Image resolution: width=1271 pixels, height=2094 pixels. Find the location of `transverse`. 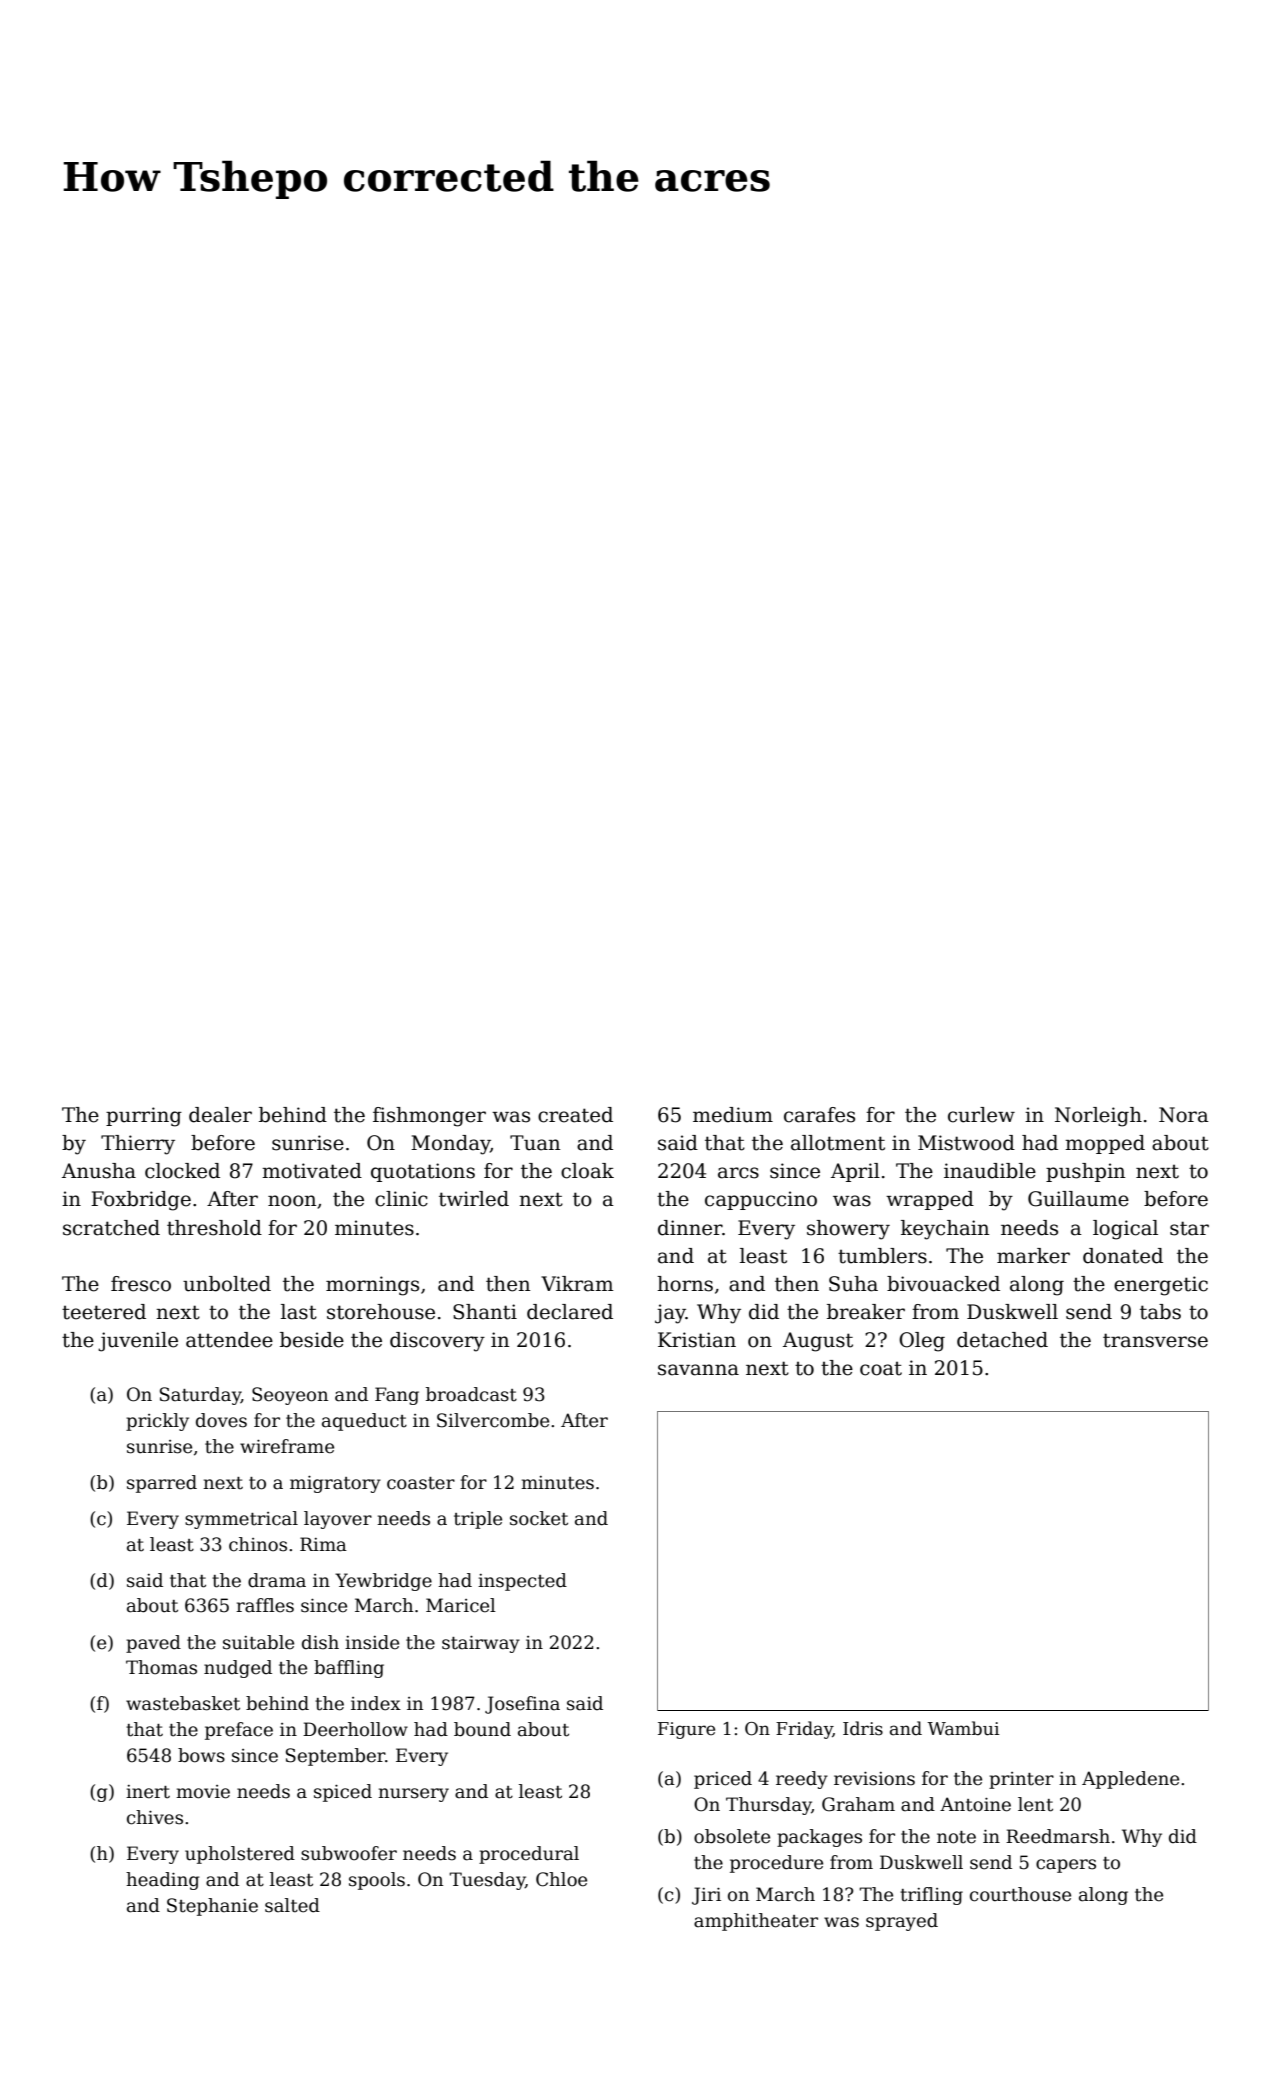

transverse is located at coordinates (1155, 1340).
